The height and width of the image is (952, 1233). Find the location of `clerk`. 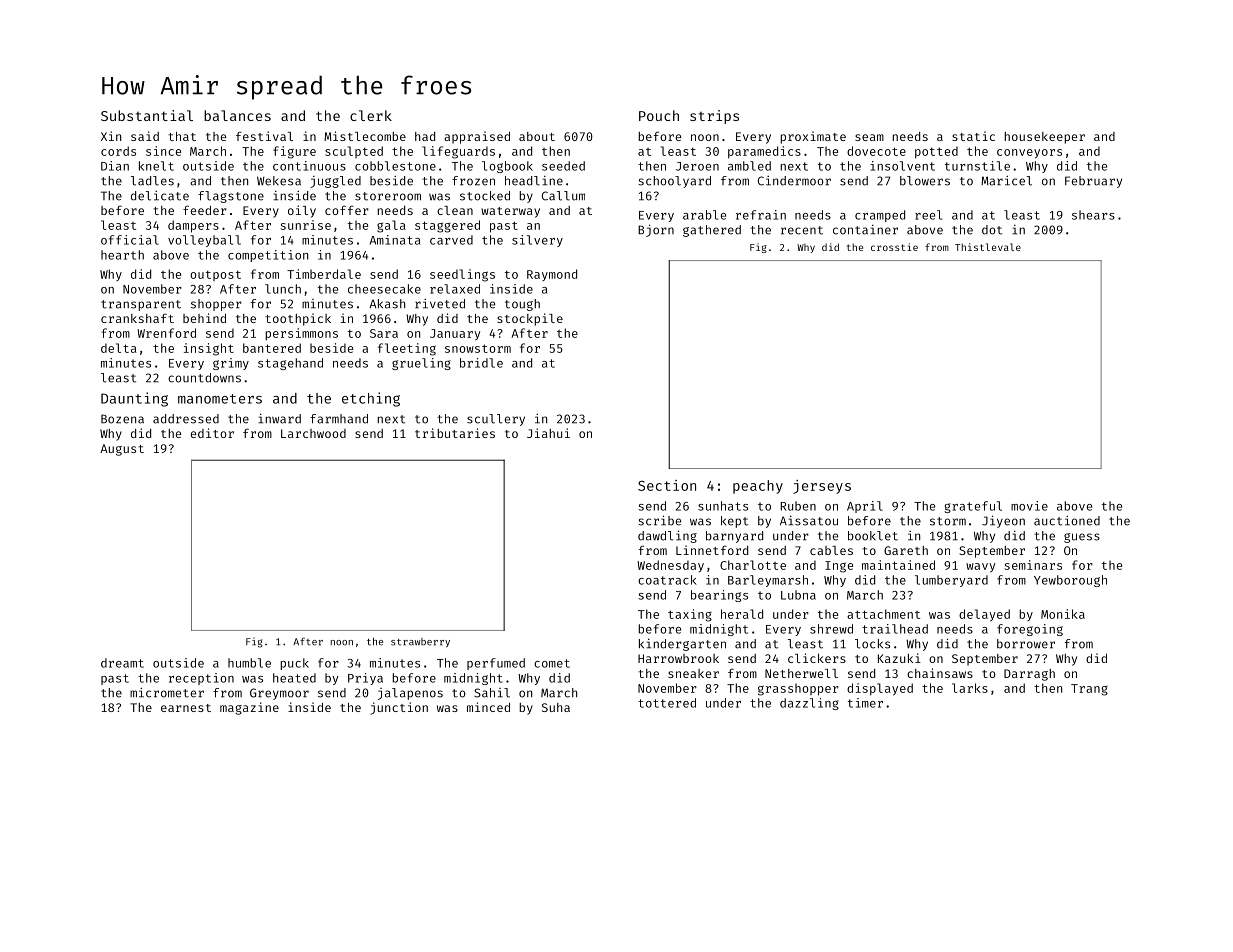

clerk is located at coordinates (371, 115).
